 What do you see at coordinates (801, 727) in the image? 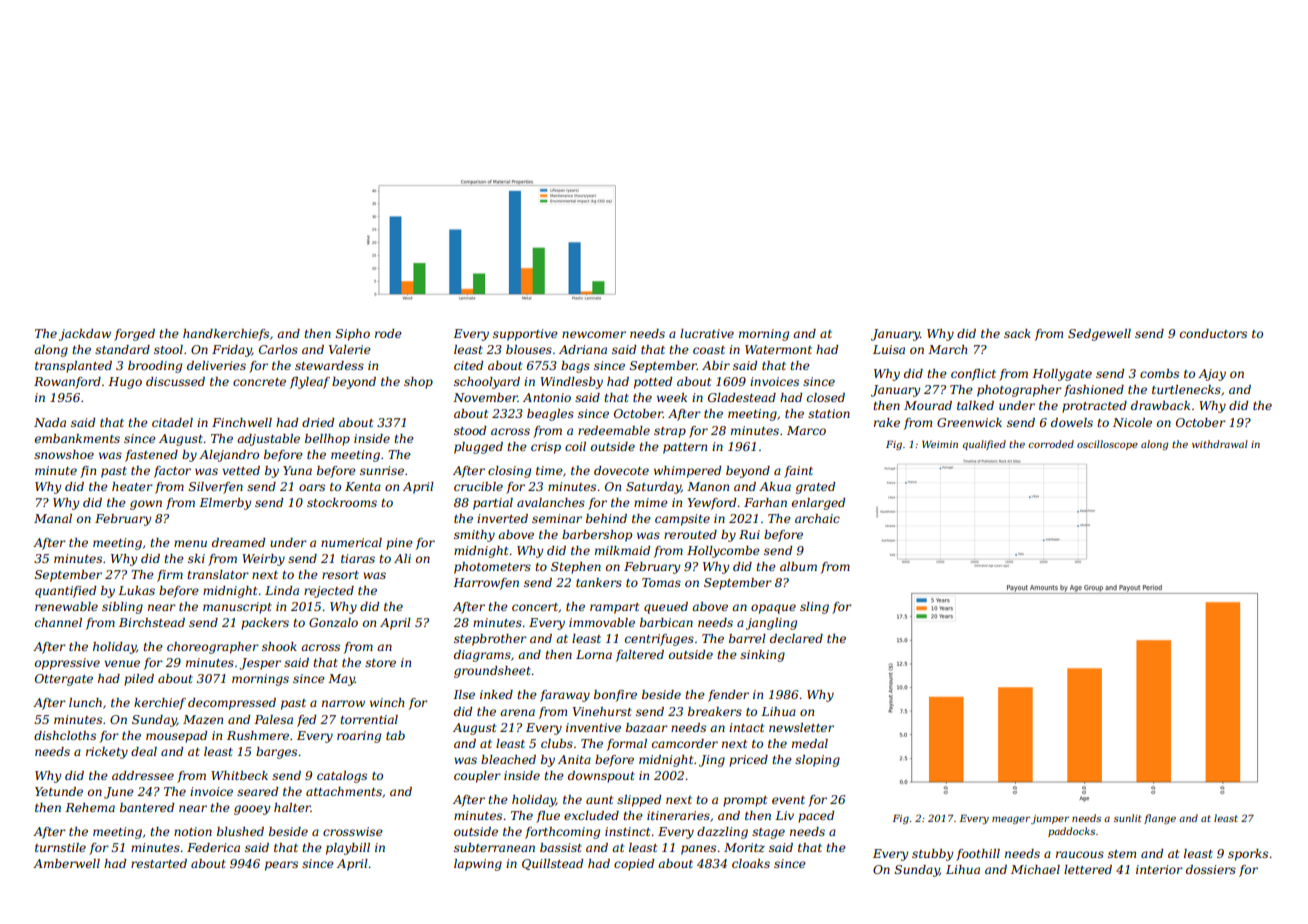
I see `newsletter` at bounding box center [801, 727].
